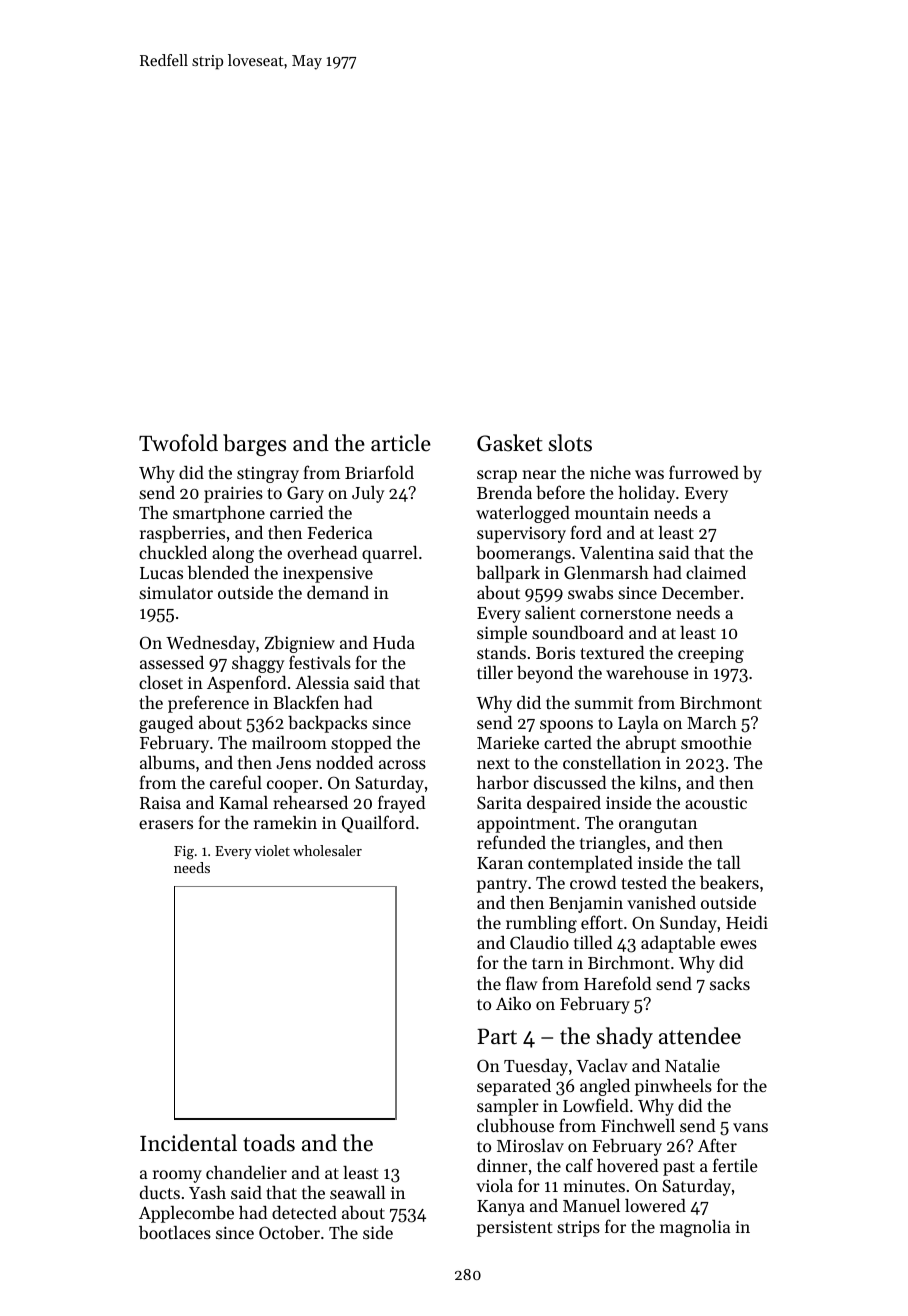 This document has width=908, height=1316. Describe the element at coordinates (515, 1229) in the document. I see `persistent` at that location.
